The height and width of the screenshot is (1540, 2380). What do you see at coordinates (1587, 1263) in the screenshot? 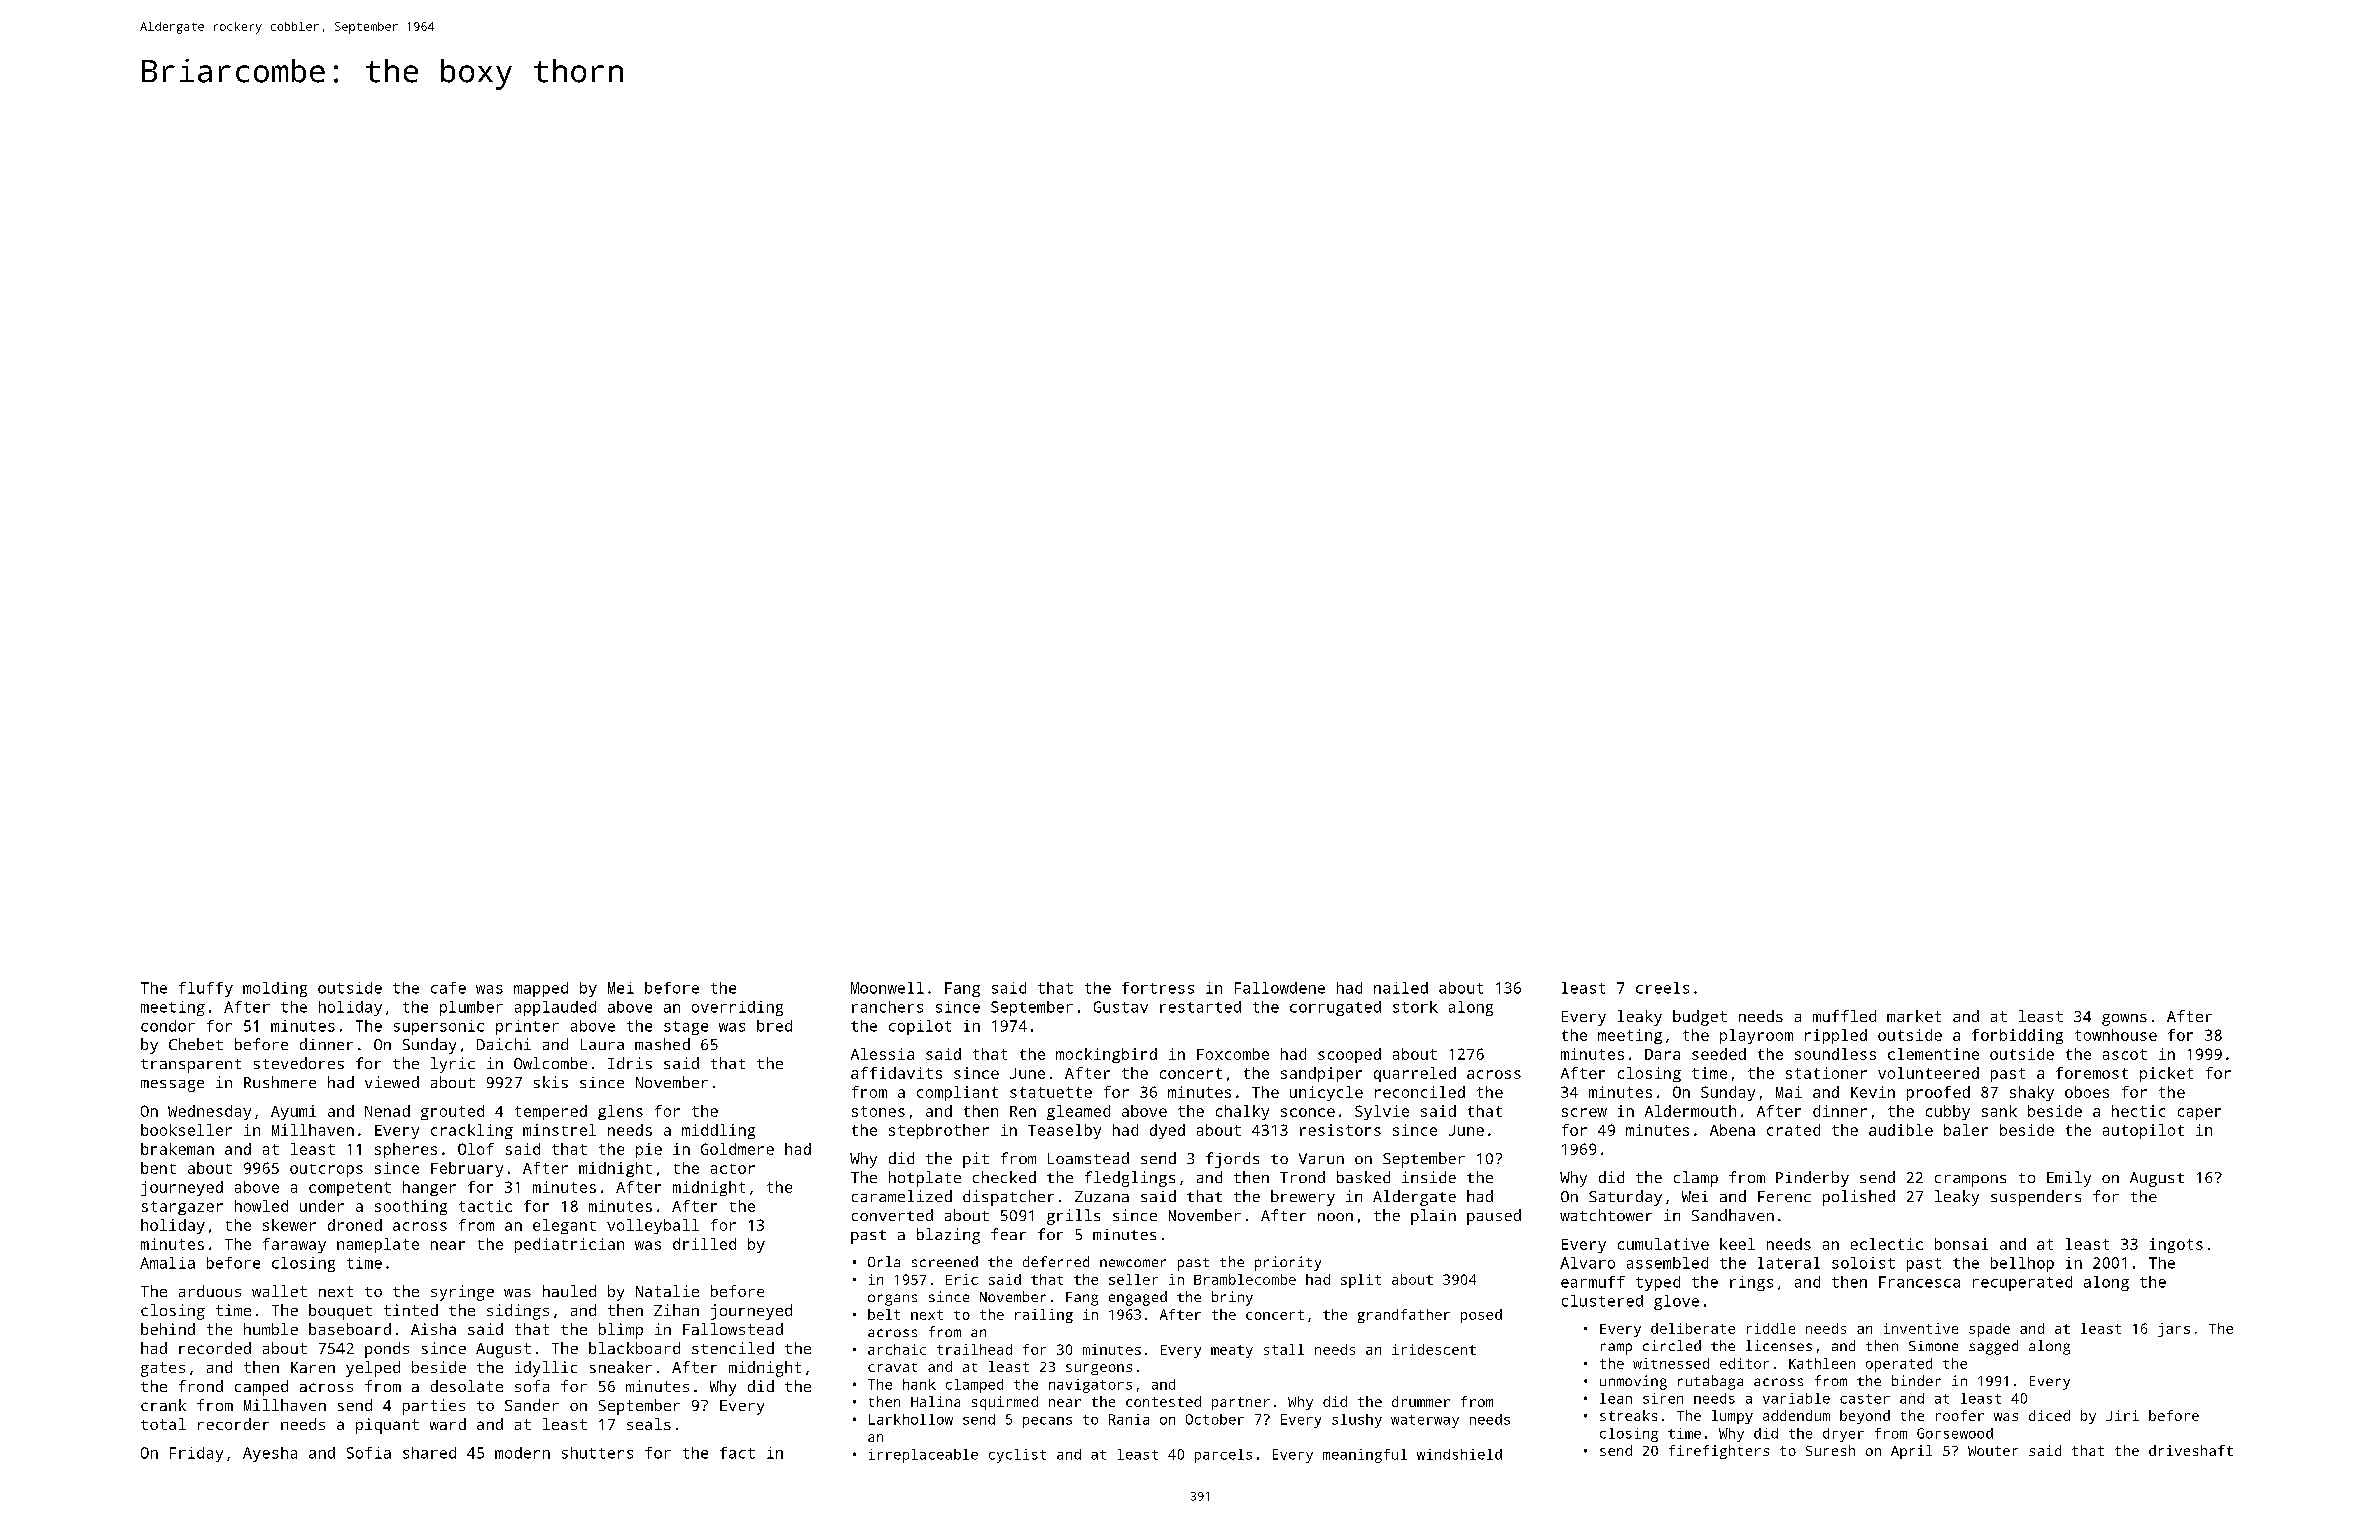
I see `Alvaro` at bounding box center [1587, 1263].
